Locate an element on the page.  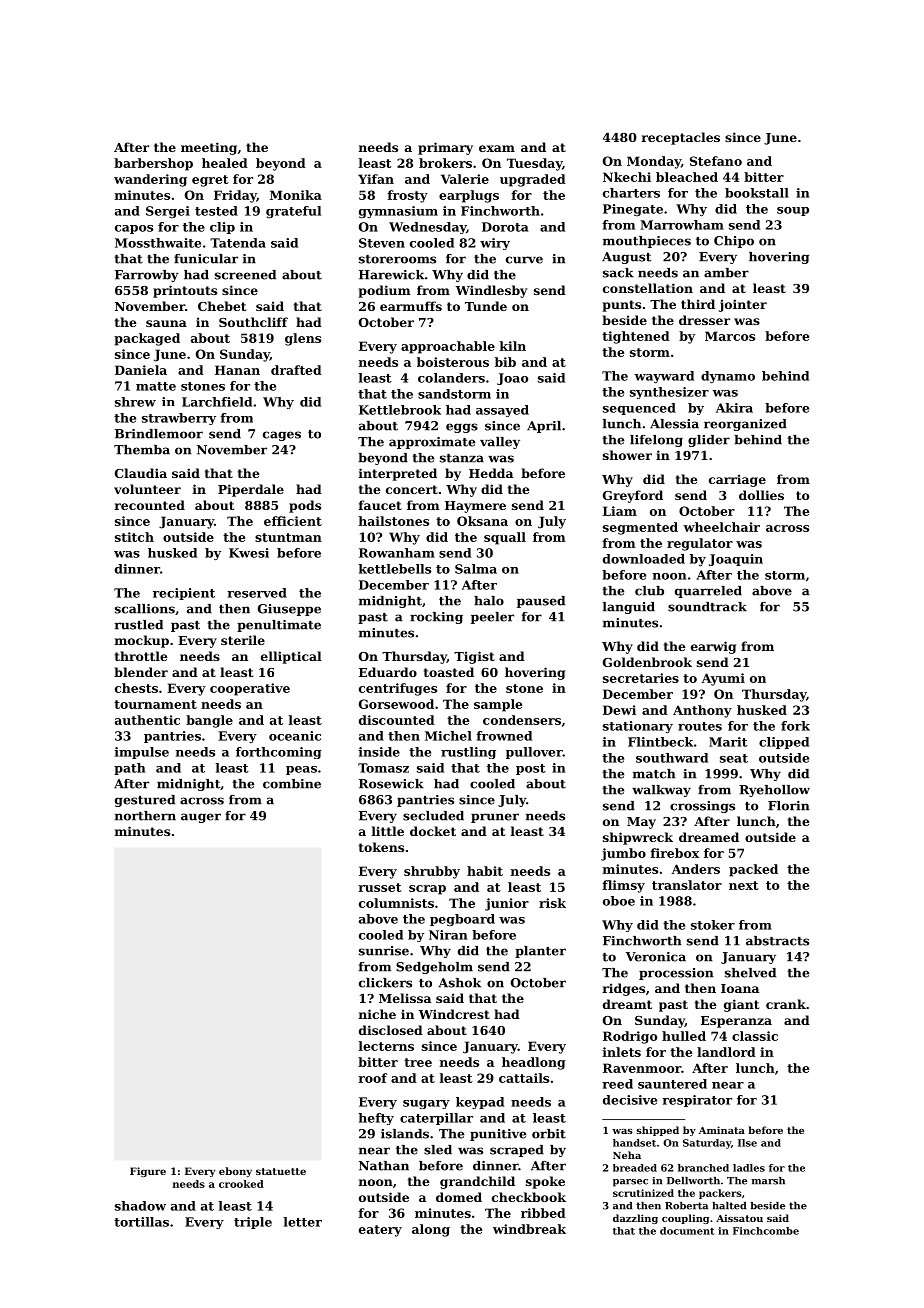
primary is located at coordinates (445, 148).
